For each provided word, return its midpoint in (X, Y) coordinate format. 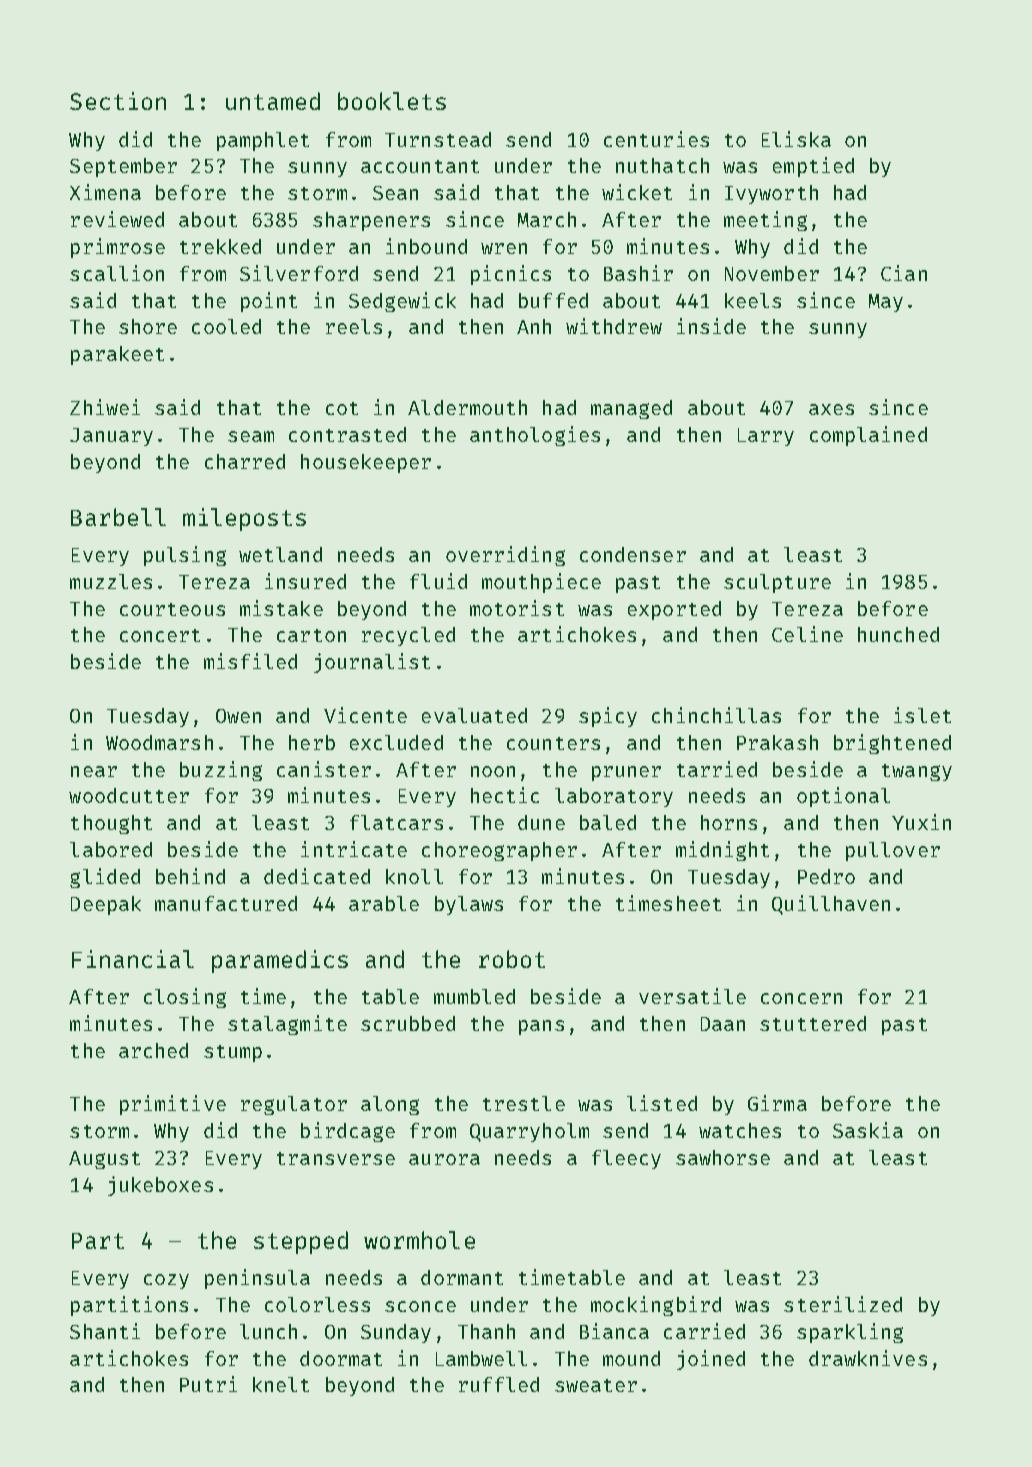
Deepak (106, 905)
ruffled (499, 1384)
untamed (273, 101)
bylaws (469, 905)
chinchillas (716, 715)
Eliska (796, 139)
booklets (392, 101)
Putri (208, 1384)
